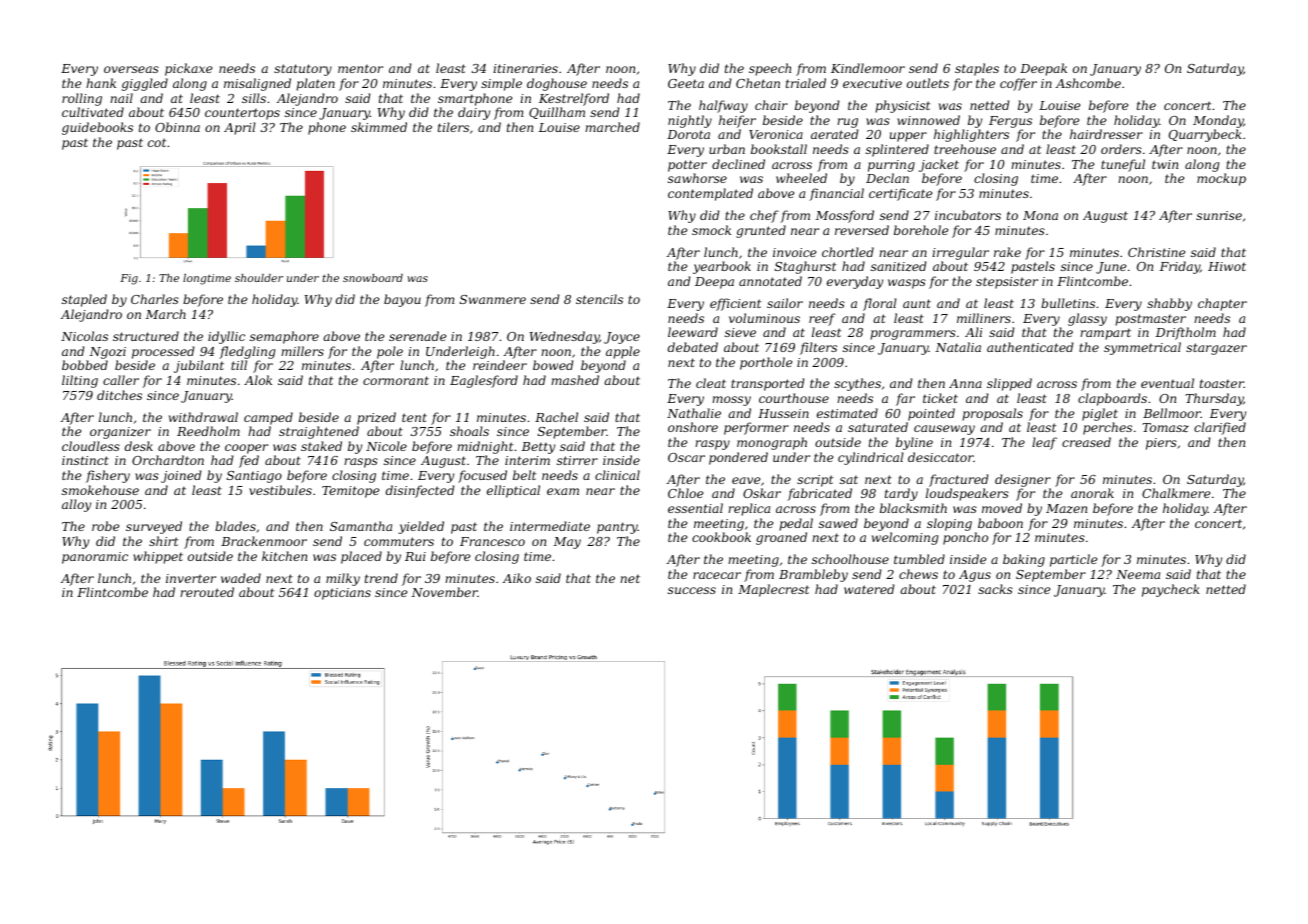 This screenshot has width=1308, height=924. What do you see at coordinates (342, 594) in the screenshot?
I see `opticians` at bounding box center [342, 594].
